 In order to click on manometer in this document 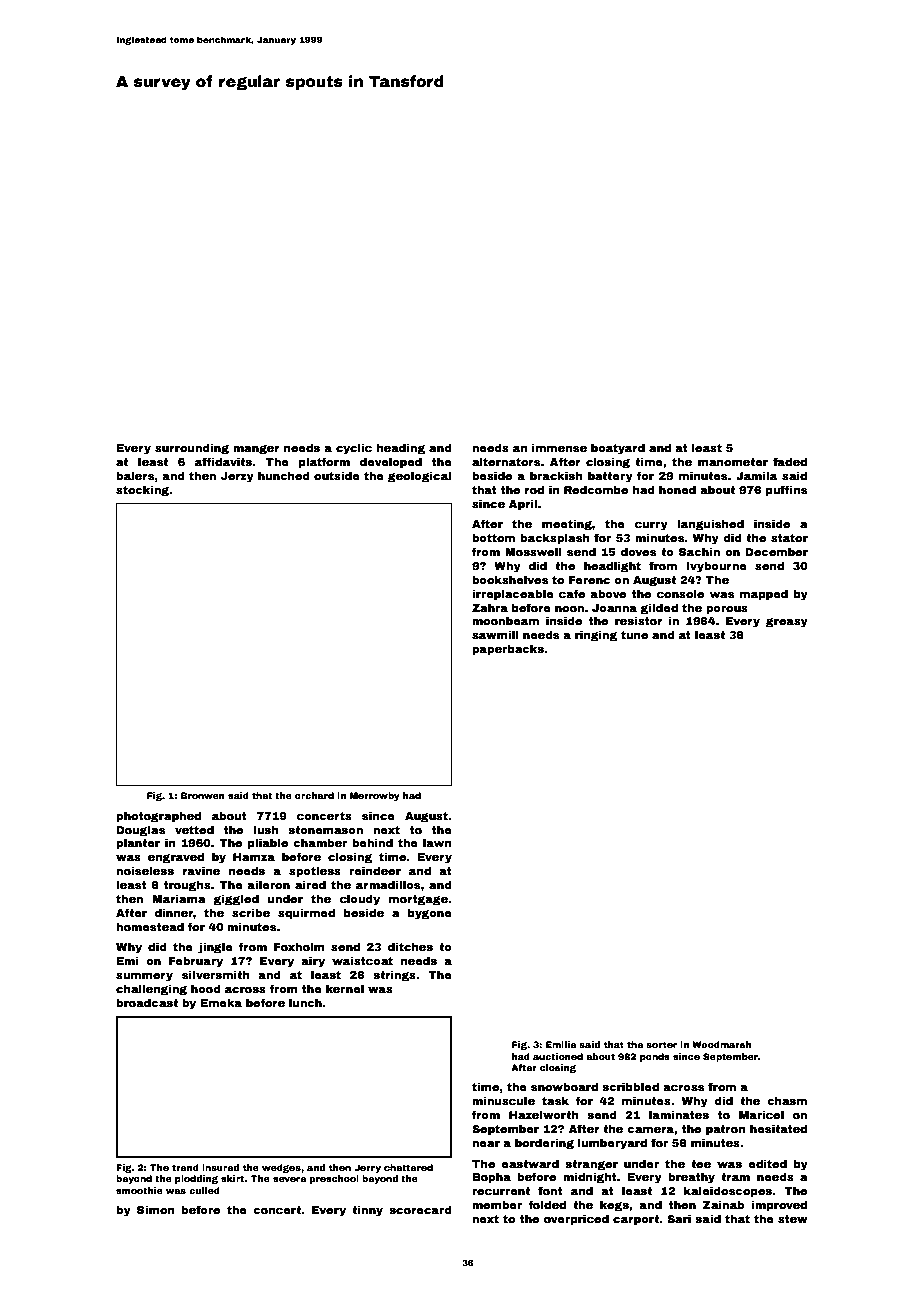, I will do `click(733, 462)`.
